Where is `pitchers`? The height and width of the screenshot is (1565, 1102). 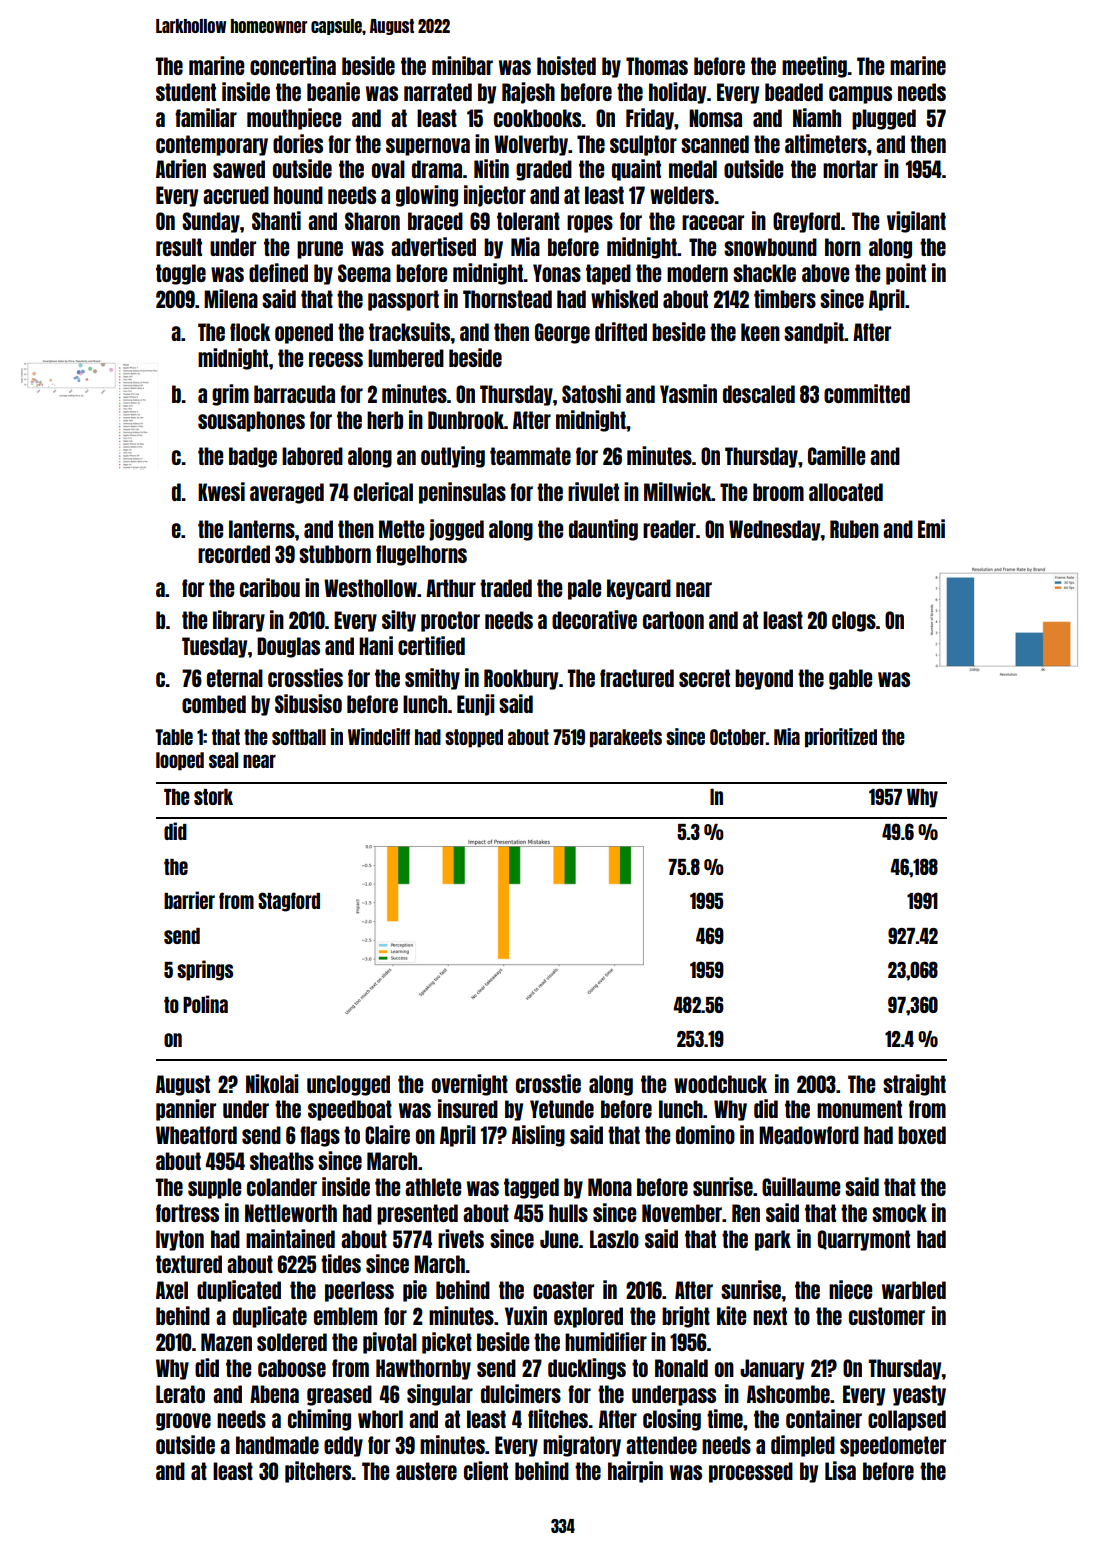 pitchers is located at coordinates (318, 1472).
